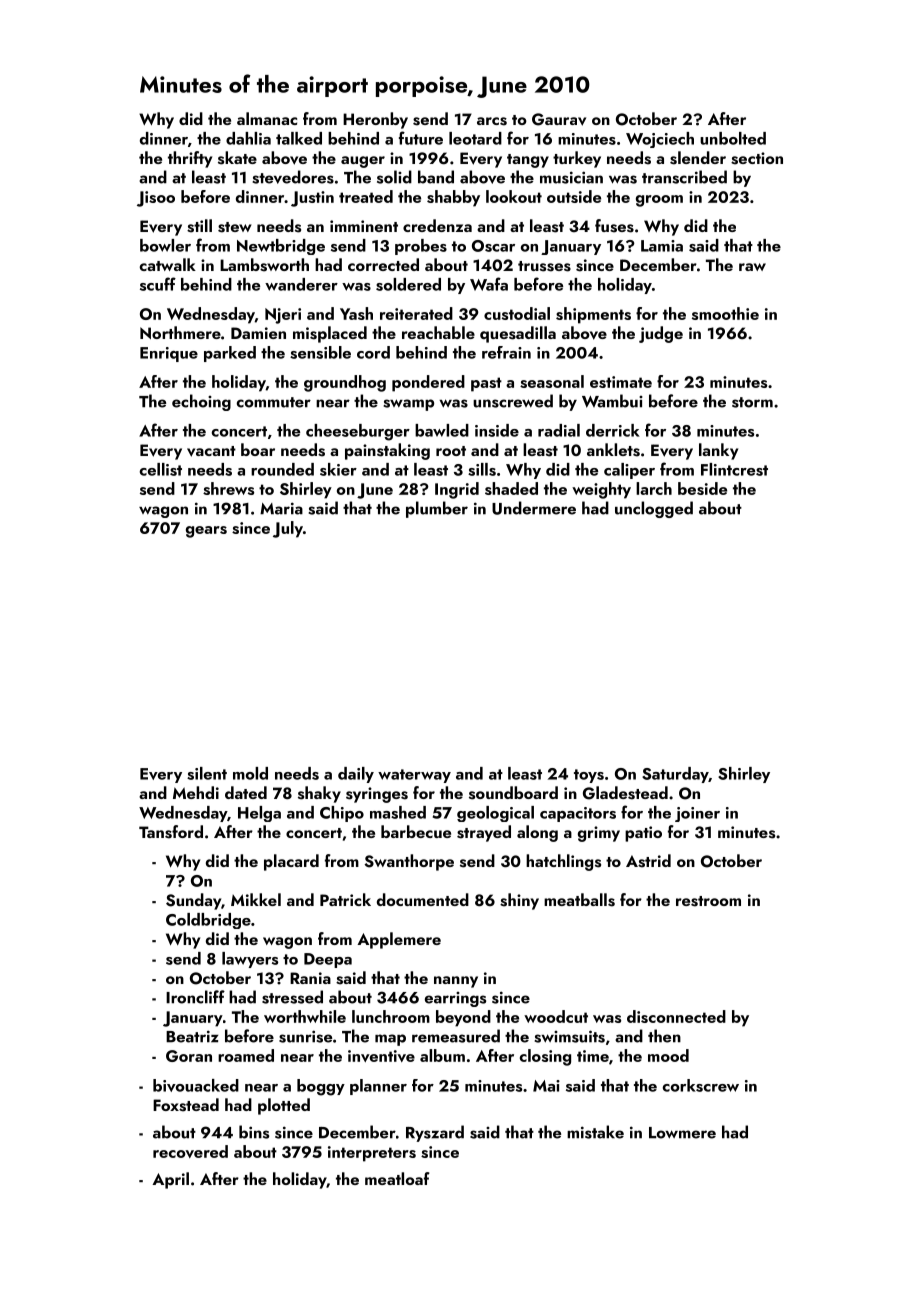 This page has height=1314, width=924. I want to click on April, so click(170, 1180).
